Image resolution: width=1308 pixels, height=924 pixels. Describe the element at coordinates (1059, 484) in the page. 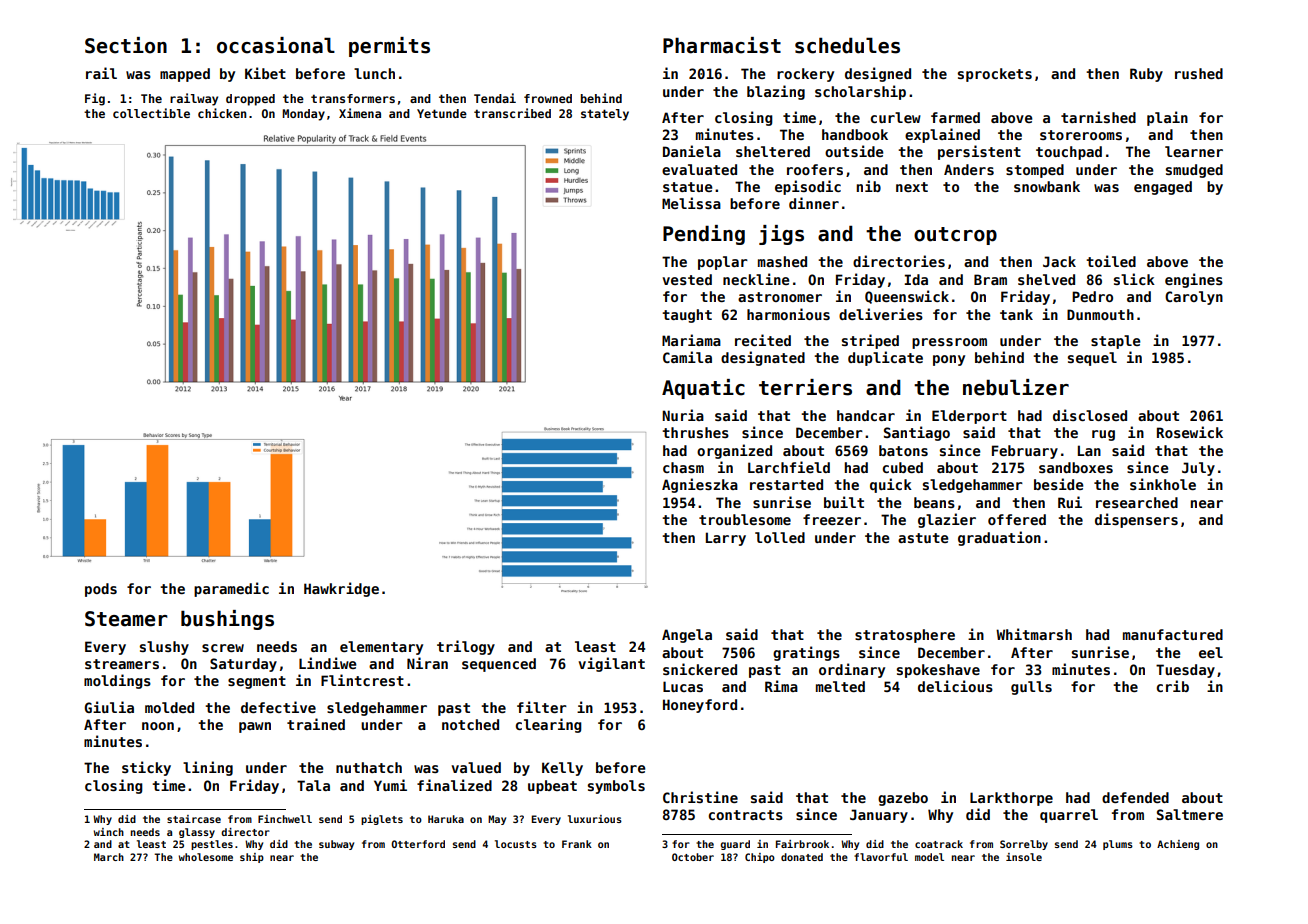

I see `beside` at that location.
